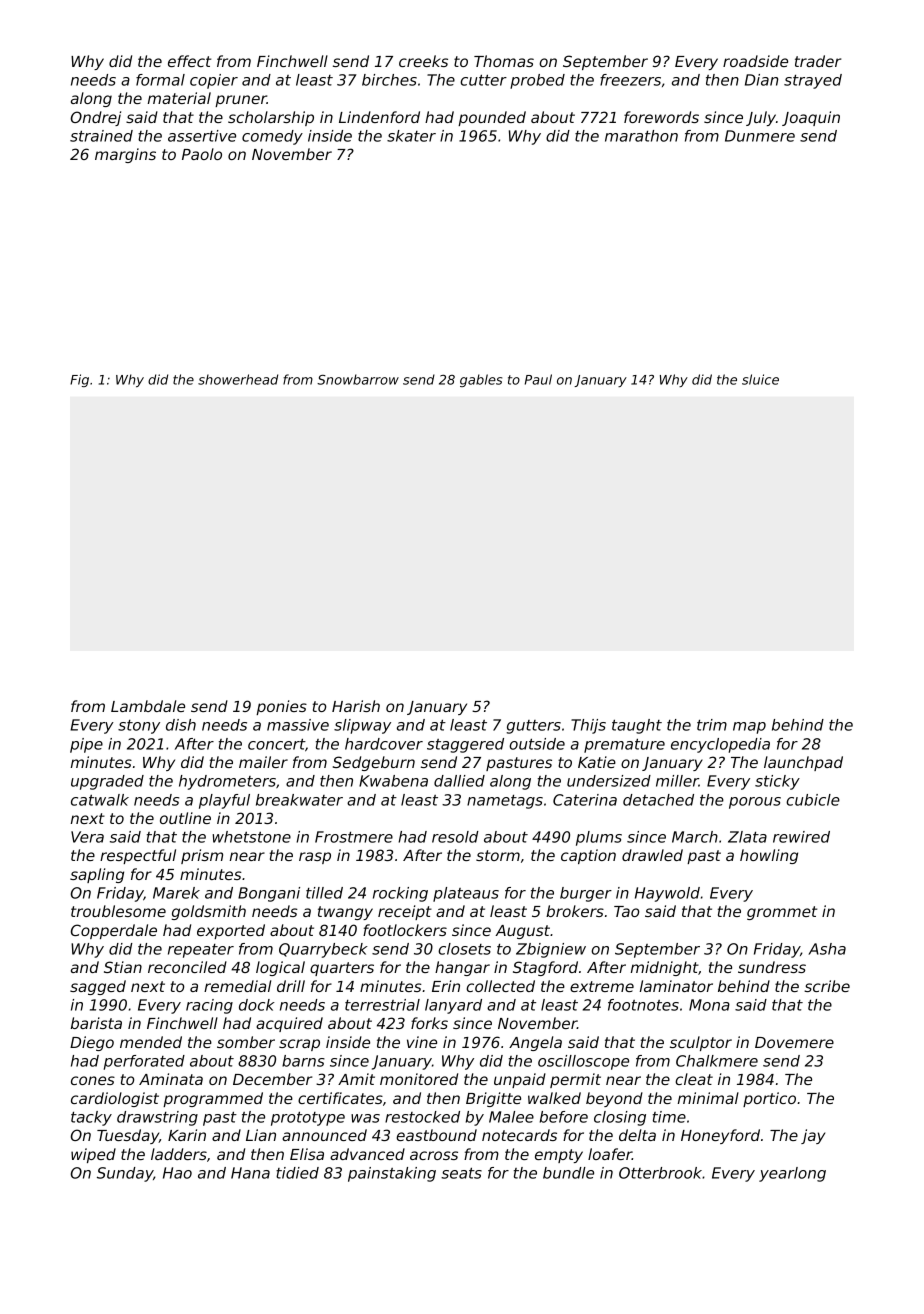 This screenshot has height=1314, width=924. What do you see at coordinates (637, 726) in the screenshot?
I see `taught` at bounding box center [637, 726].
